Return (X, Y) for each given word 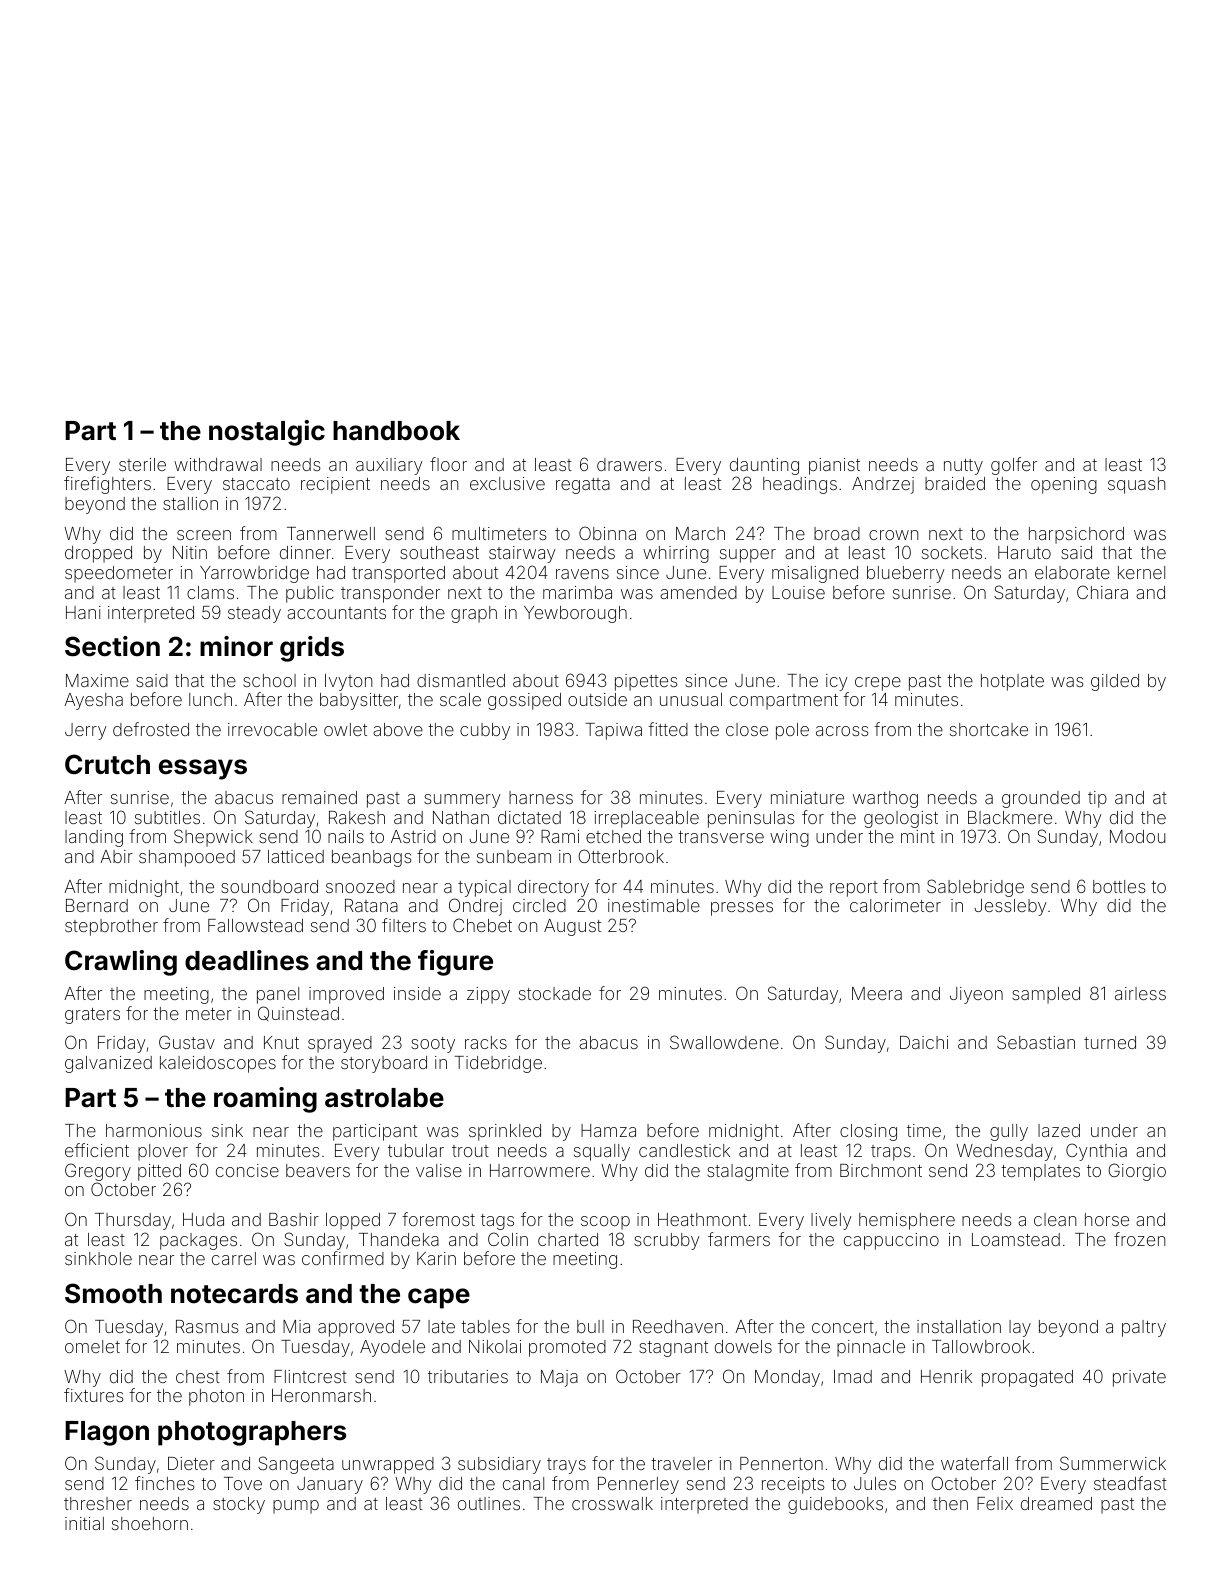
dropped (98, 554)
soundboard (269, 886)
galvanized (108, 1064)
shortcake (989, 729)
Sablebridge (975, 888)
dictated (529, 817)
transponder (390, 594)
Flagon (107, 1433)
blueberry (906, 574)
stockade (555, 993)
